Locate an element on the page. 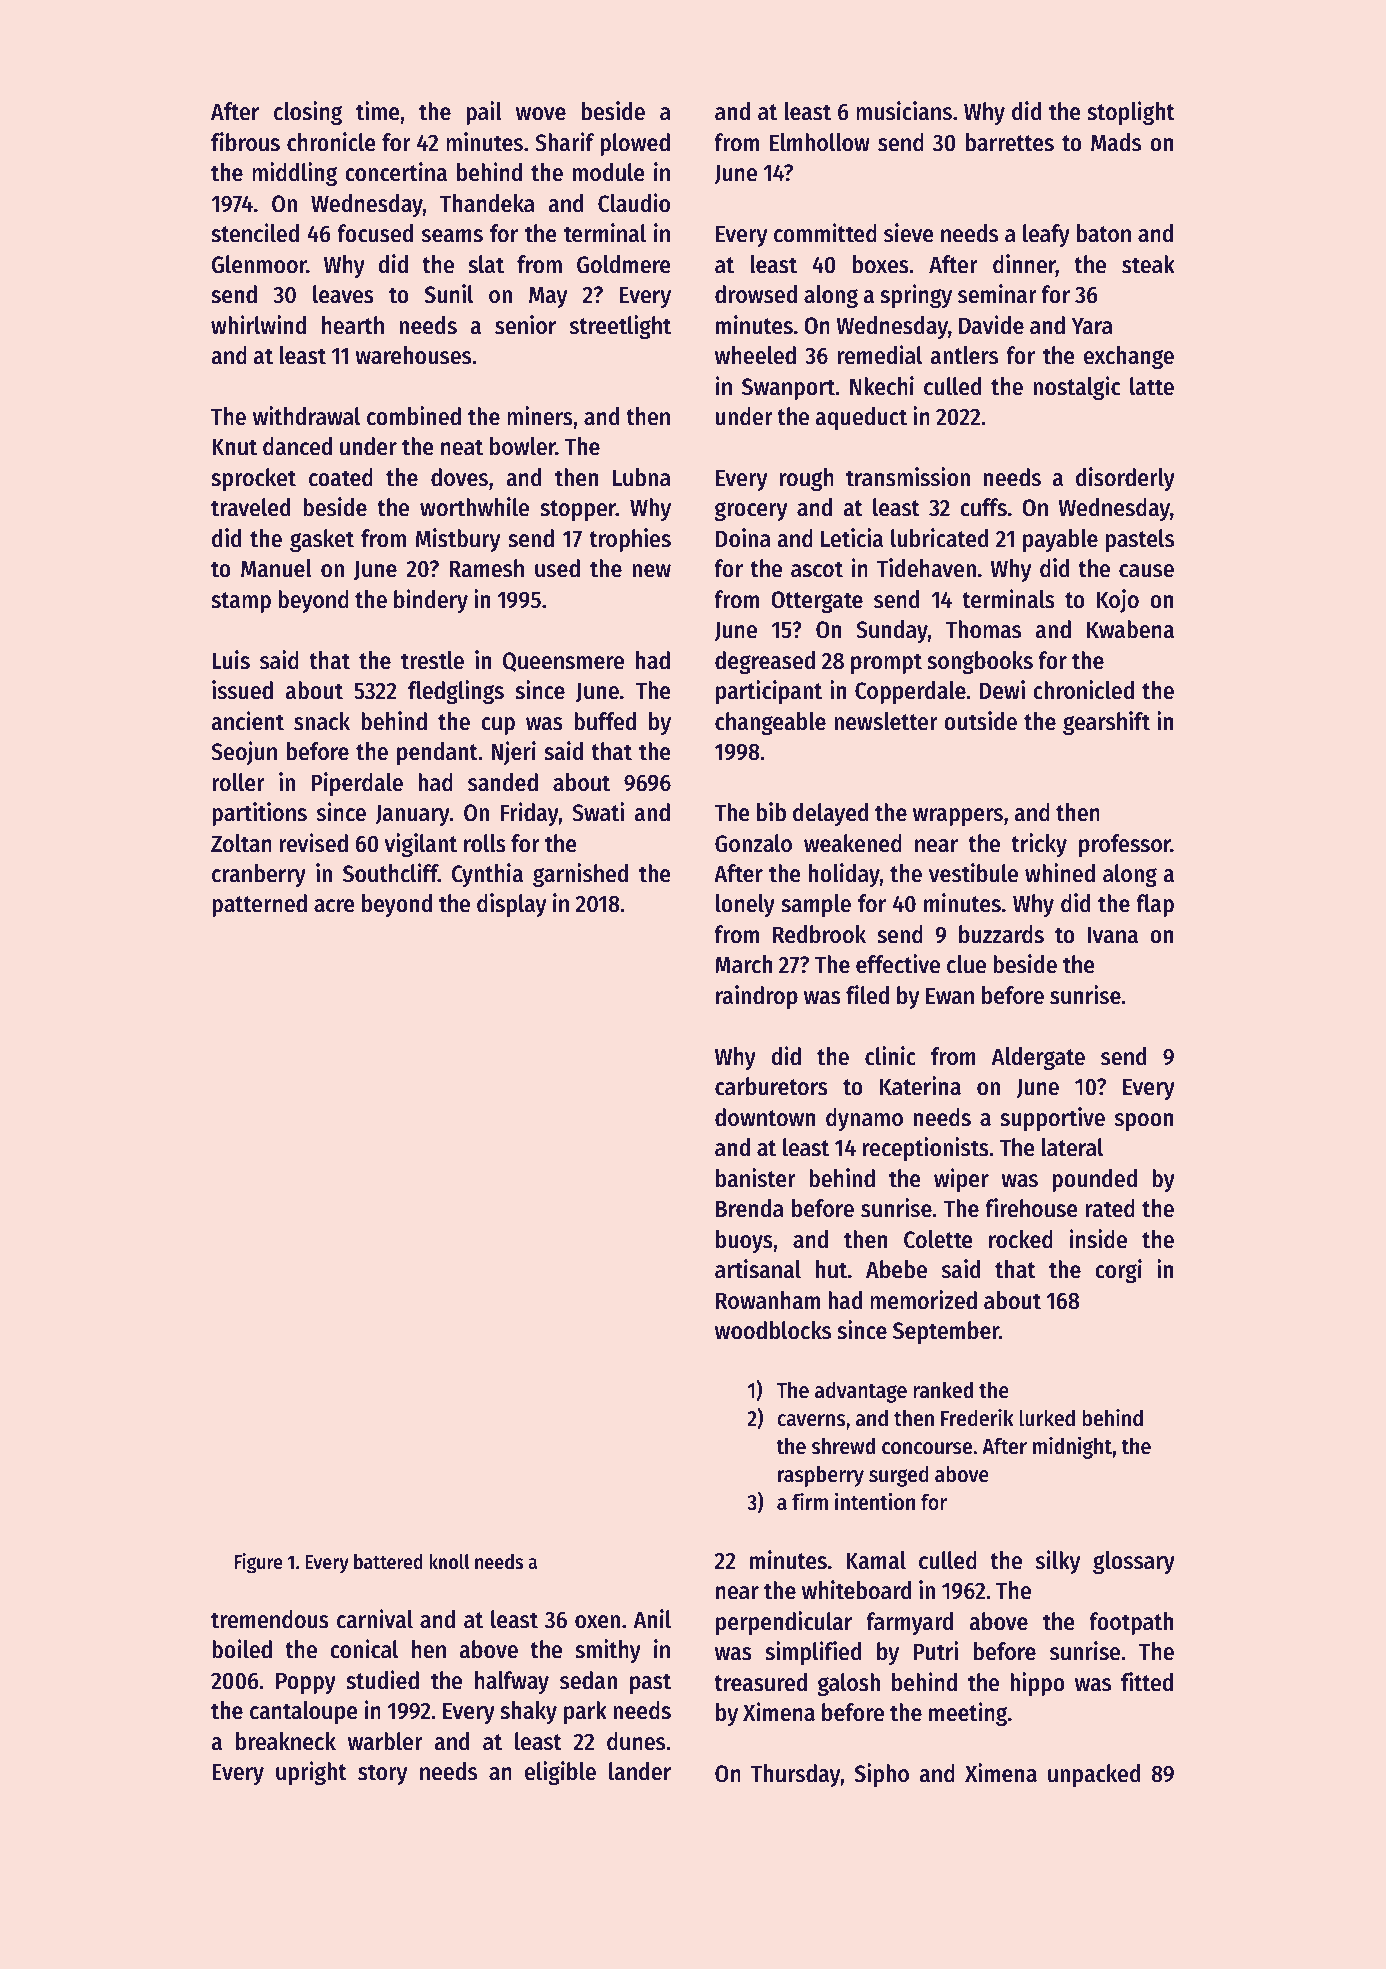 This document has width=1386, height=1969. firm is located at coordinates (810, 1501).
